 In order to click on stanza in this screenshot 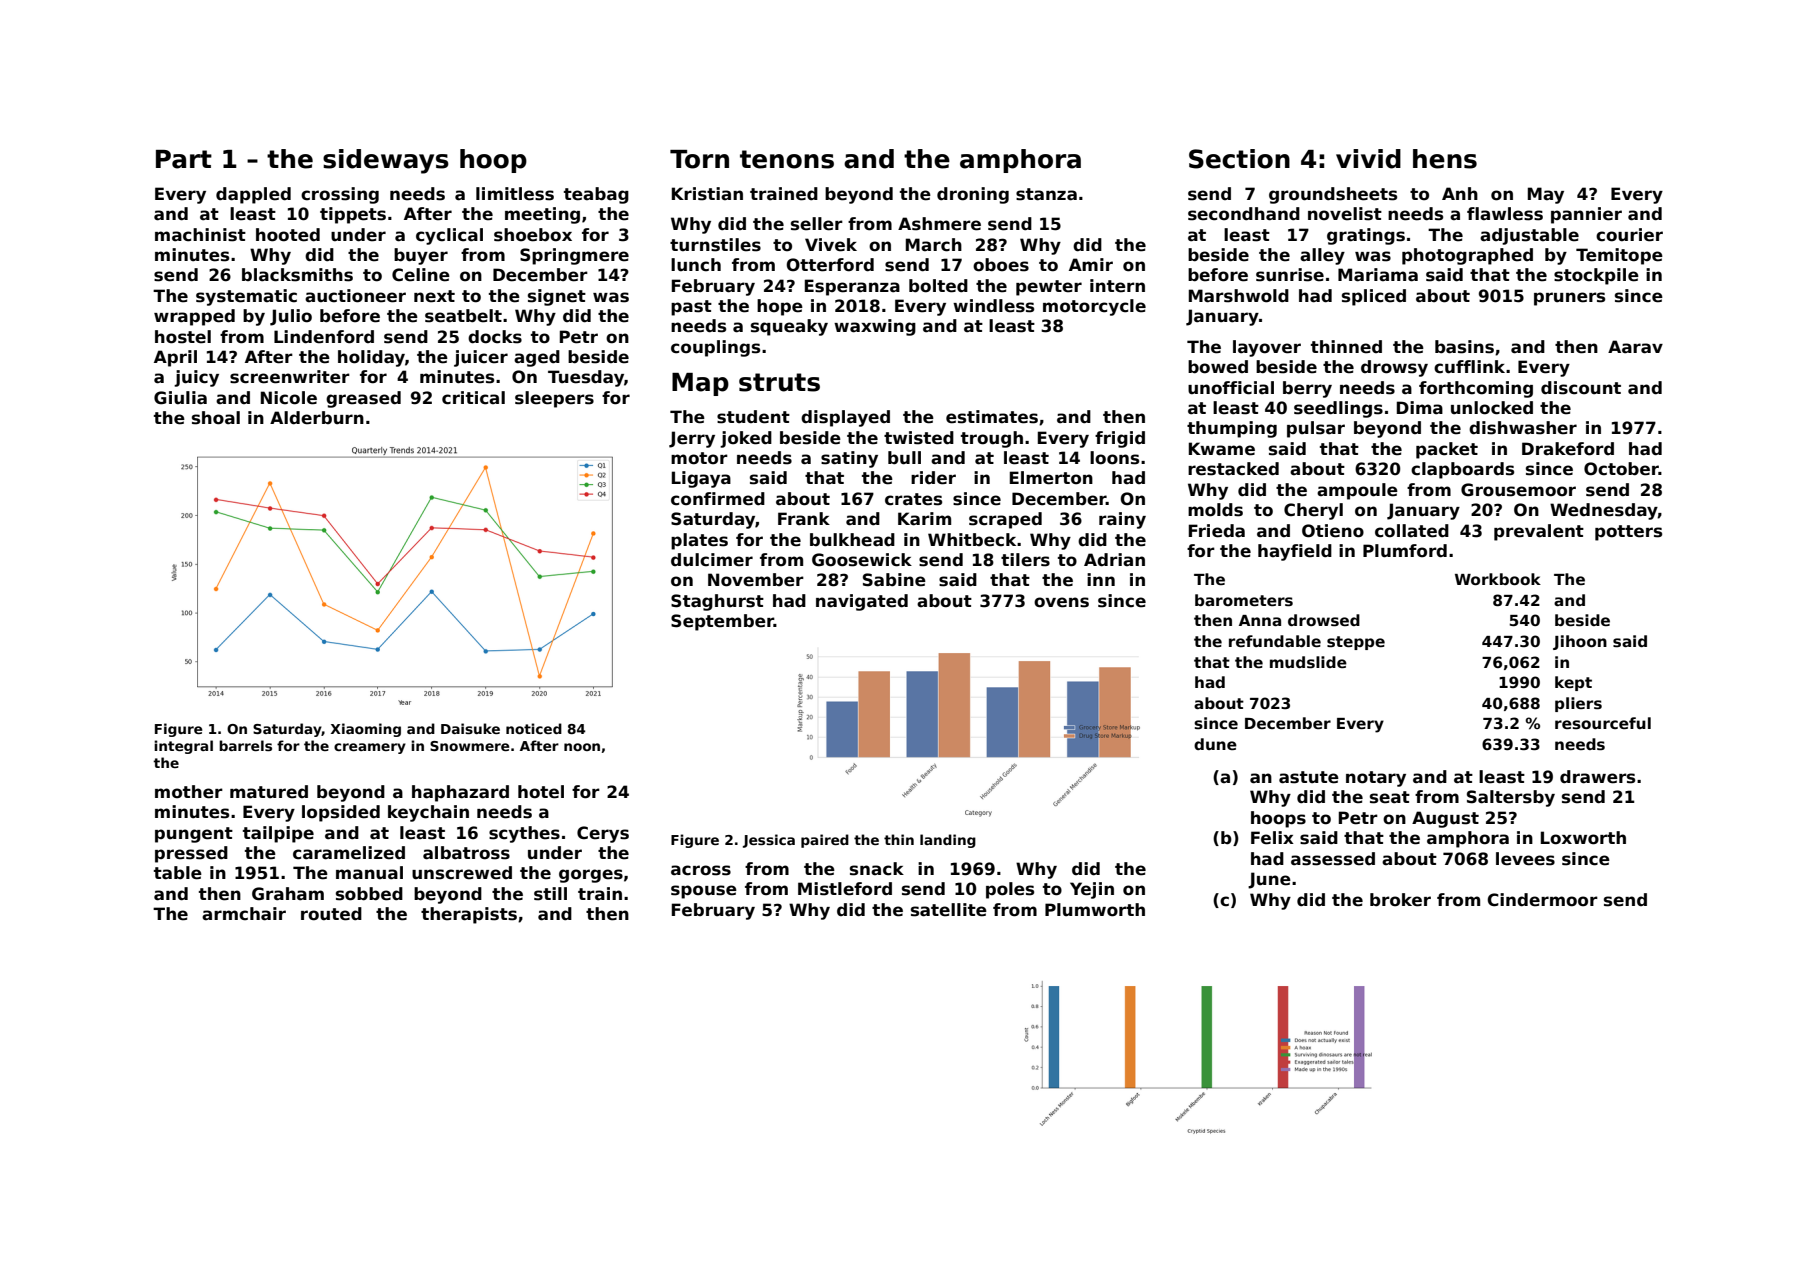, I will do `click(1046, 194)`.
